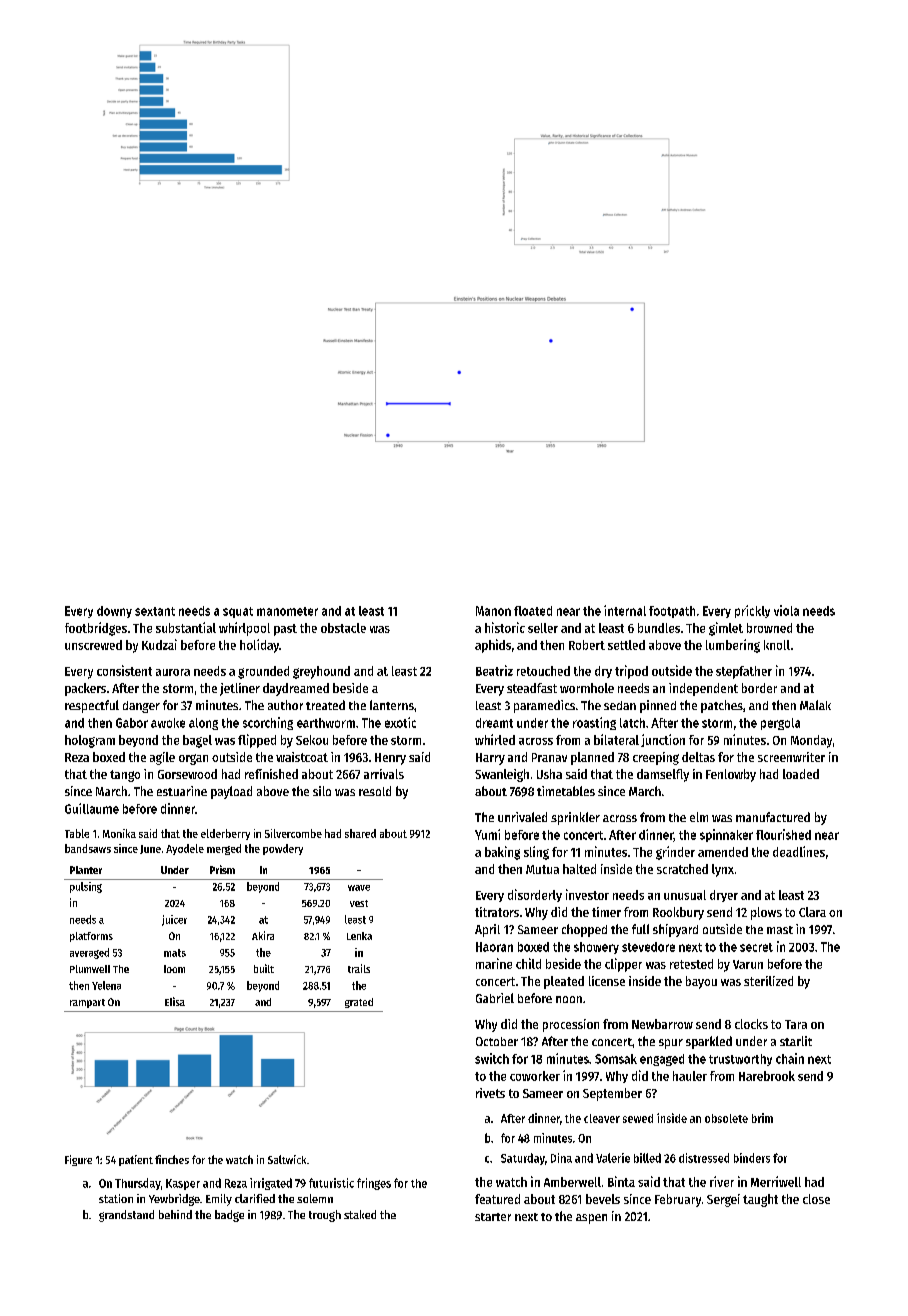  Describe the element at coordinates (493, 646) in the screenshot. I see `aphids` at that location.
